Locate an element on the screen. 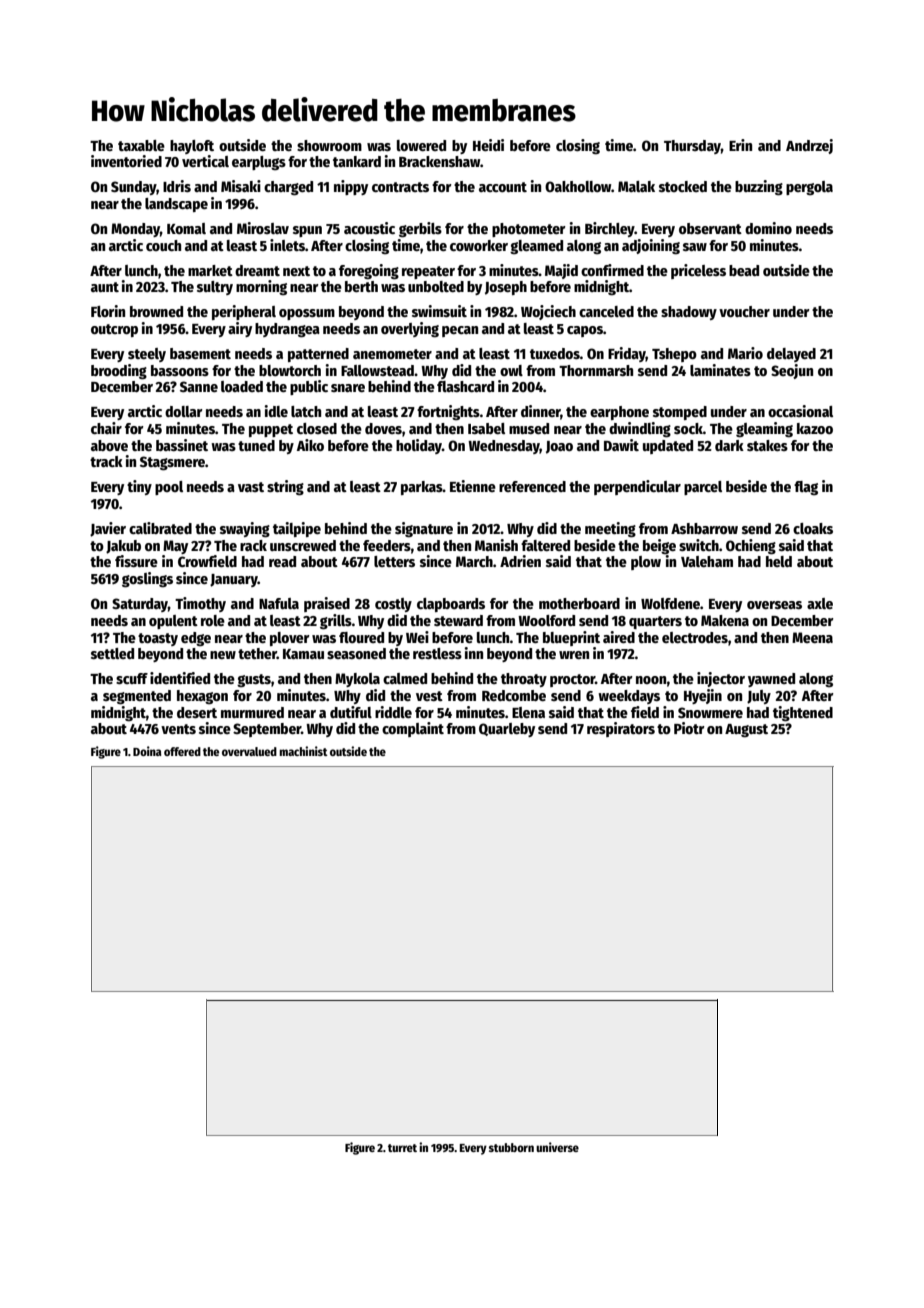 The height and width of the screenshot is (1308, 924). Majid is located at coordinates (561, 271).
